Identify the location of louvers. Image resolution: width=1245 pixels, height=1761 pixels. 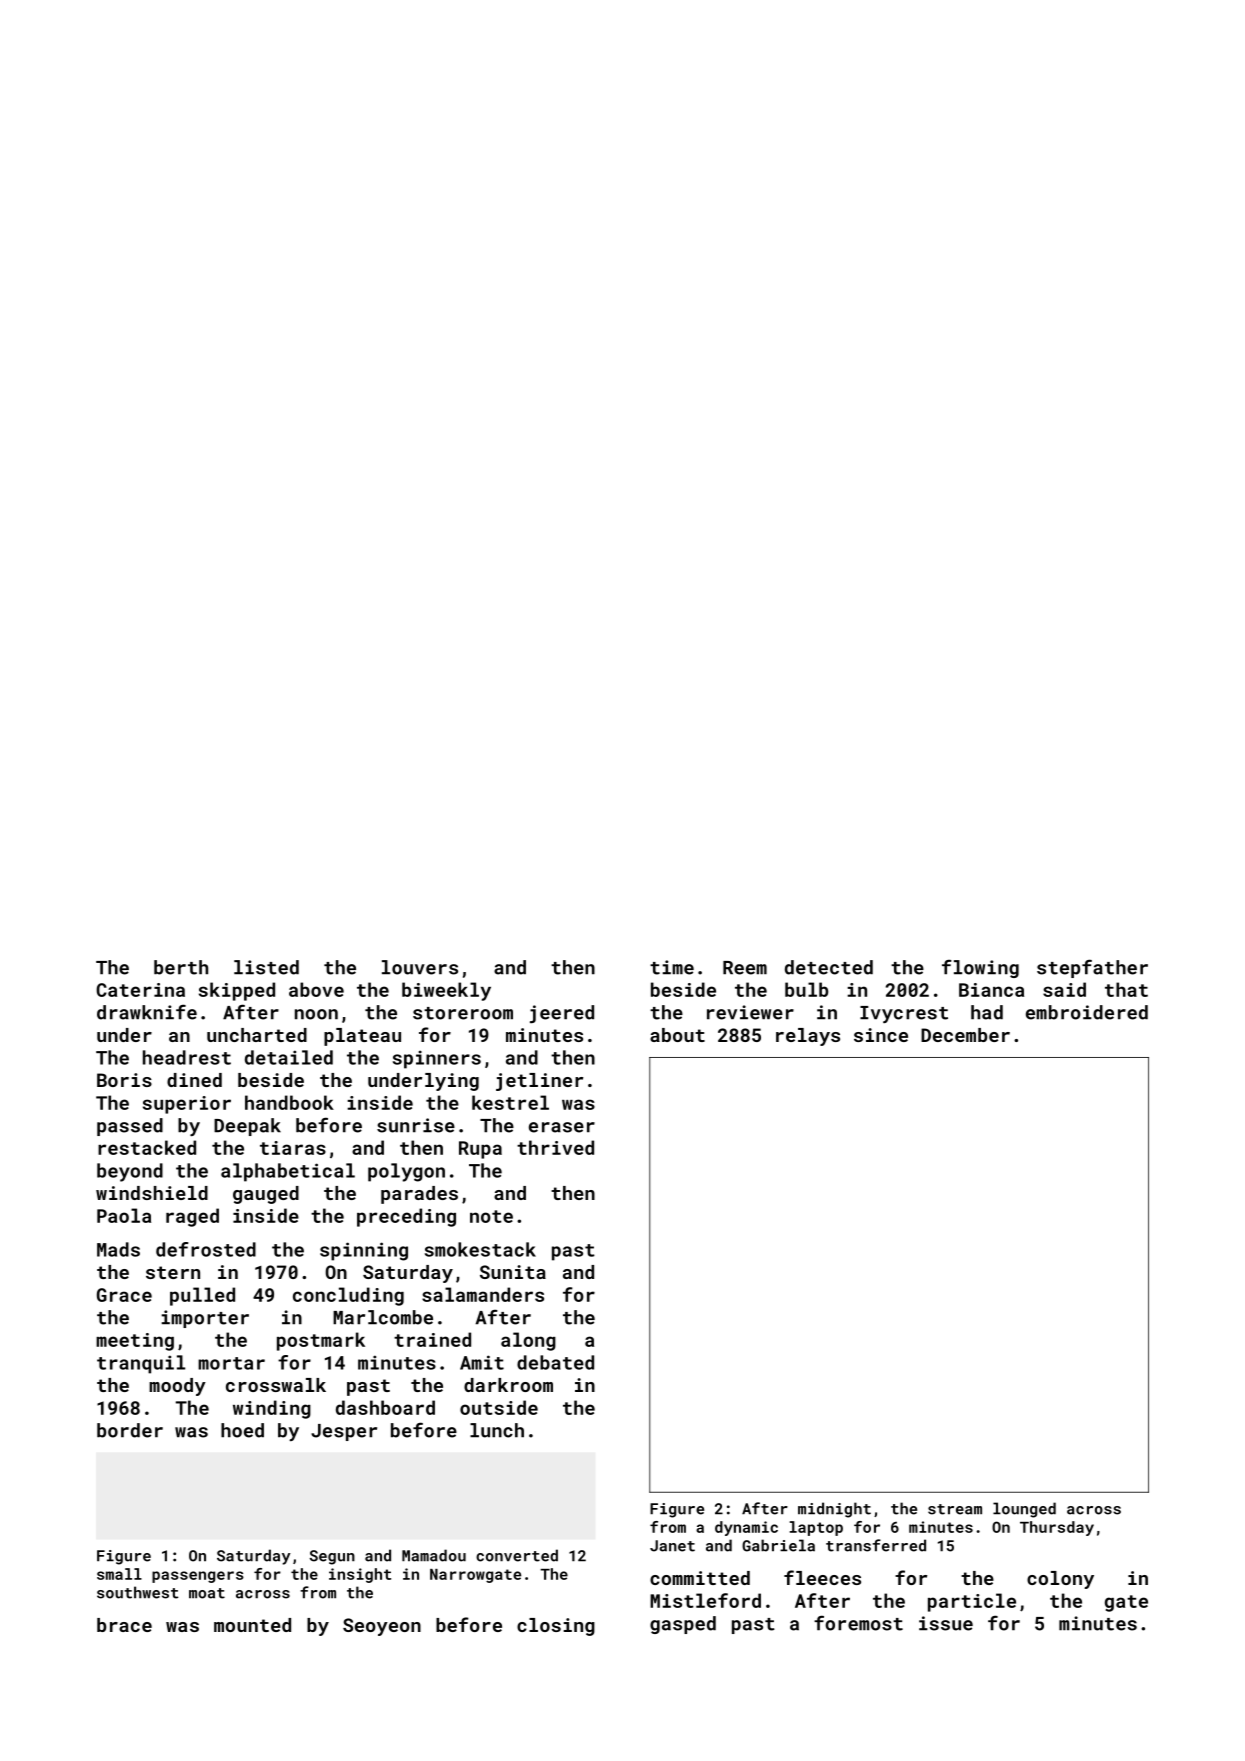
(420, 967).
